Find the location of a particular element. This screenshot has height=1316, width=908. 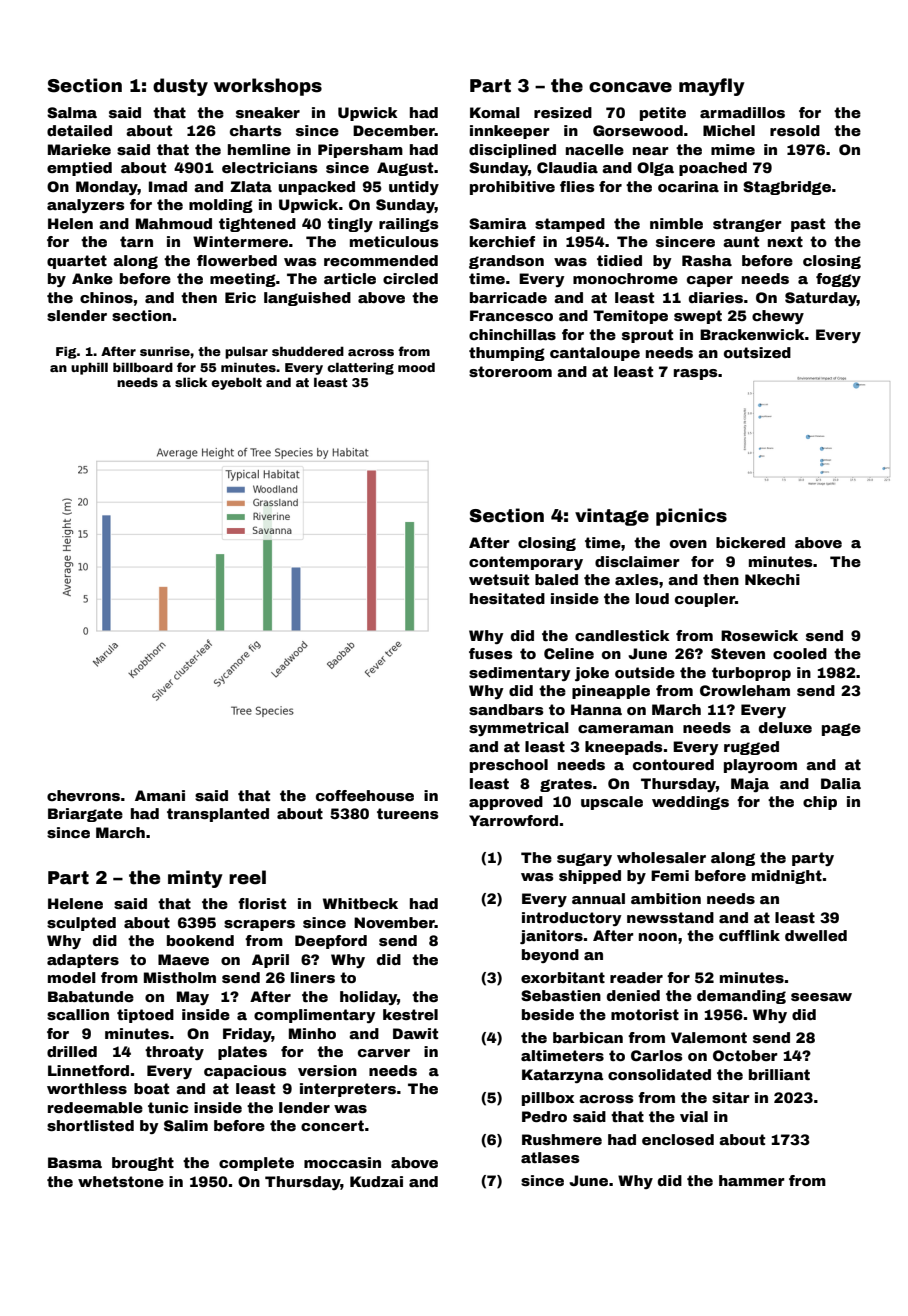

cooled is located at coordinates (800, 653).
